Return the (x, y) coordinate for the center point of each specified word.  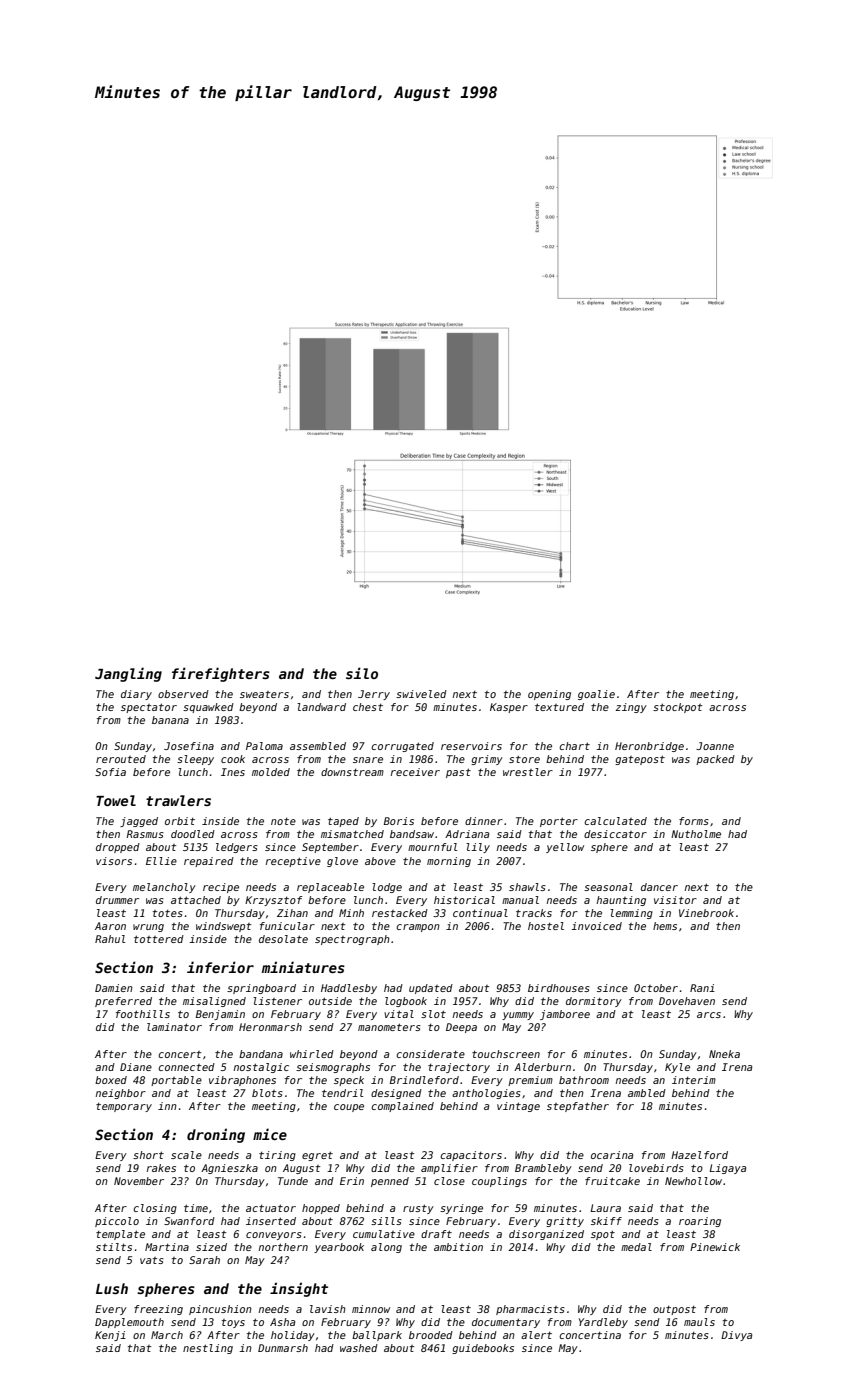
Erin (352, 1181)
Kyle (677, 1068)
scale (186, 1155)
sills (386, 1221)
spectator (149, 708)
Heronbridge (649, 747)
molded (271, 772)
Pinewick (715, 1247)
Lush (112, 1288)
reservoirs (471, 746)
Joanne (715, 746)
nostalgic (261, 1068)
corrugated (402, 747)
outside (330, 1001)
